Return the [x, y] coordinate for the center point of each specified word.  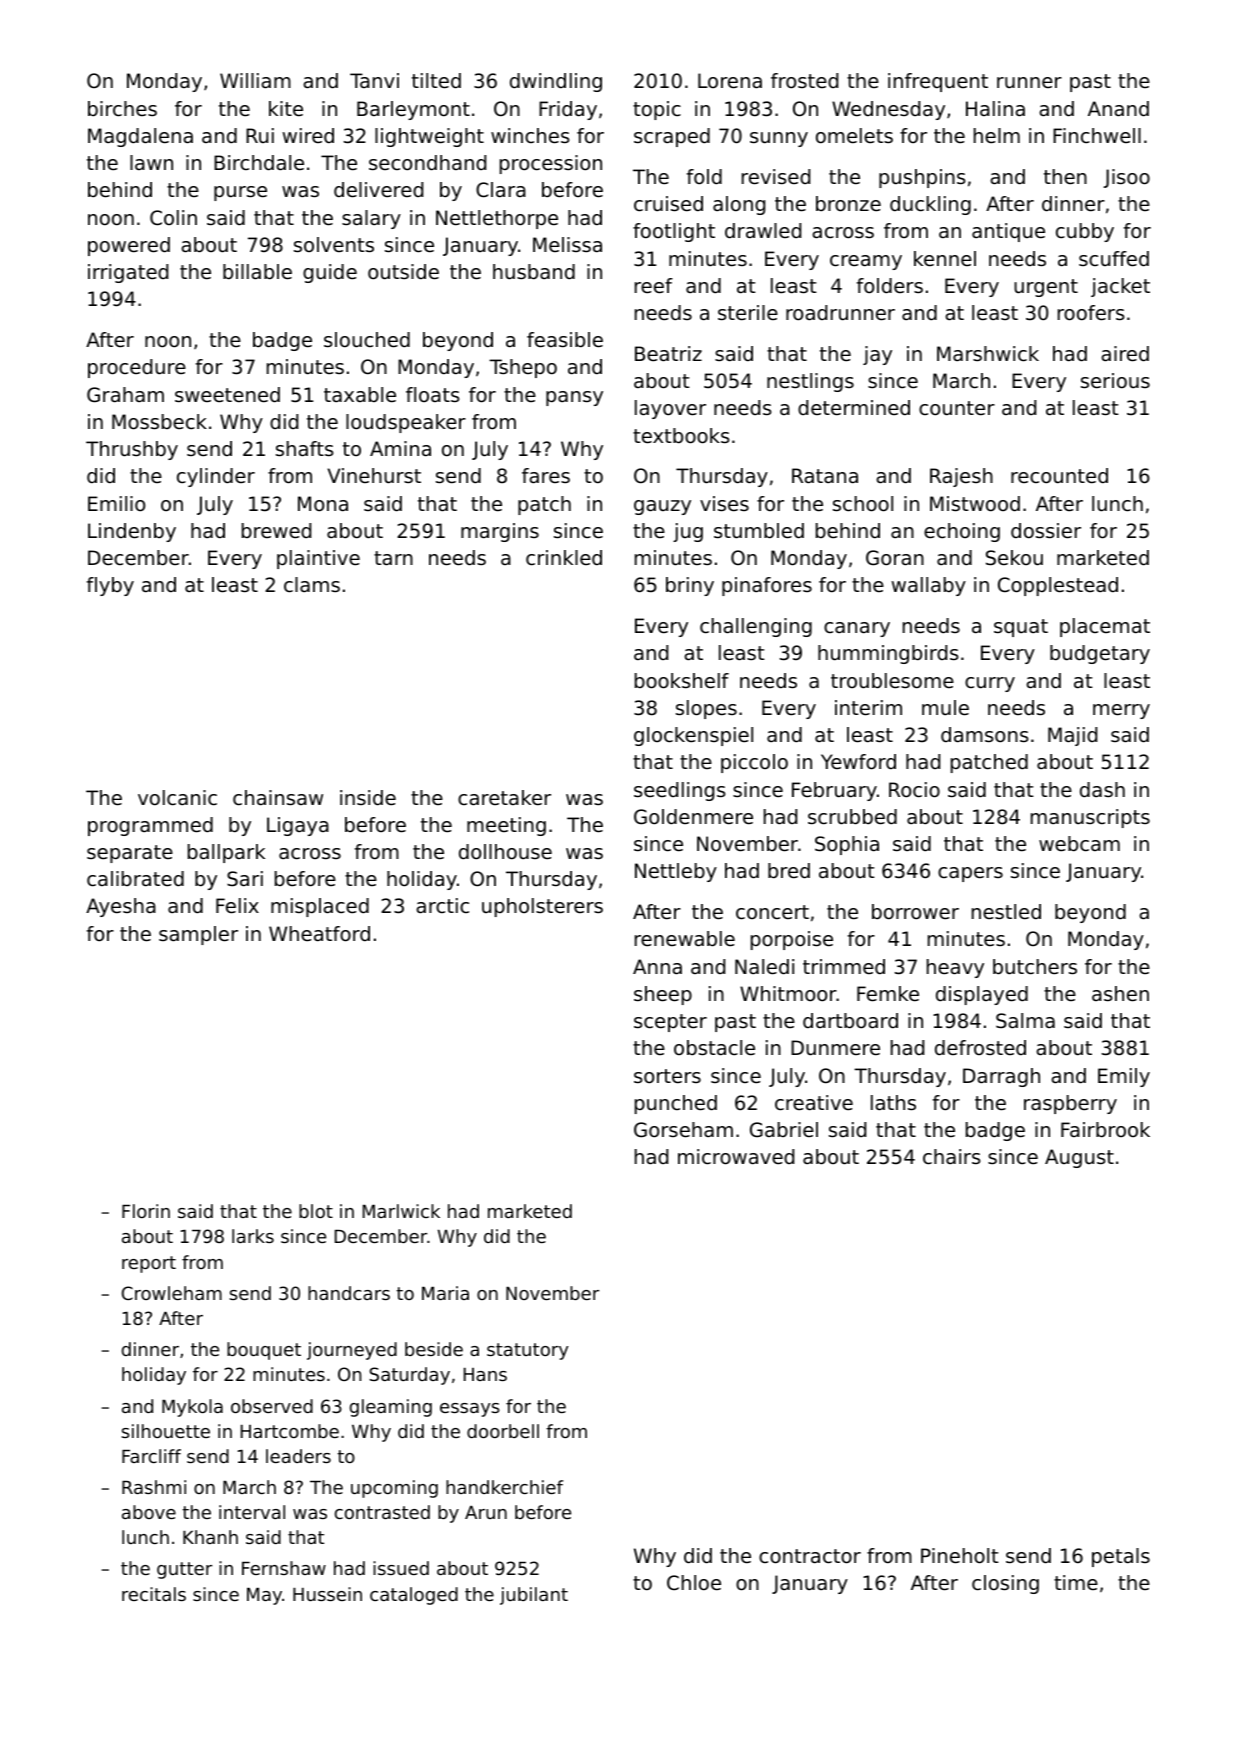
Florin [146, 1211]
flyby [110, 586]
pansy [574, 398]
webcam [1079, 844]
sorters [667, 1076]
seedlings [680, 791]
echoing [962, 532]
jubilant [534, 1596]
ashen [1120, 994]
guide [330, 273]
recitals [154, 1594]
